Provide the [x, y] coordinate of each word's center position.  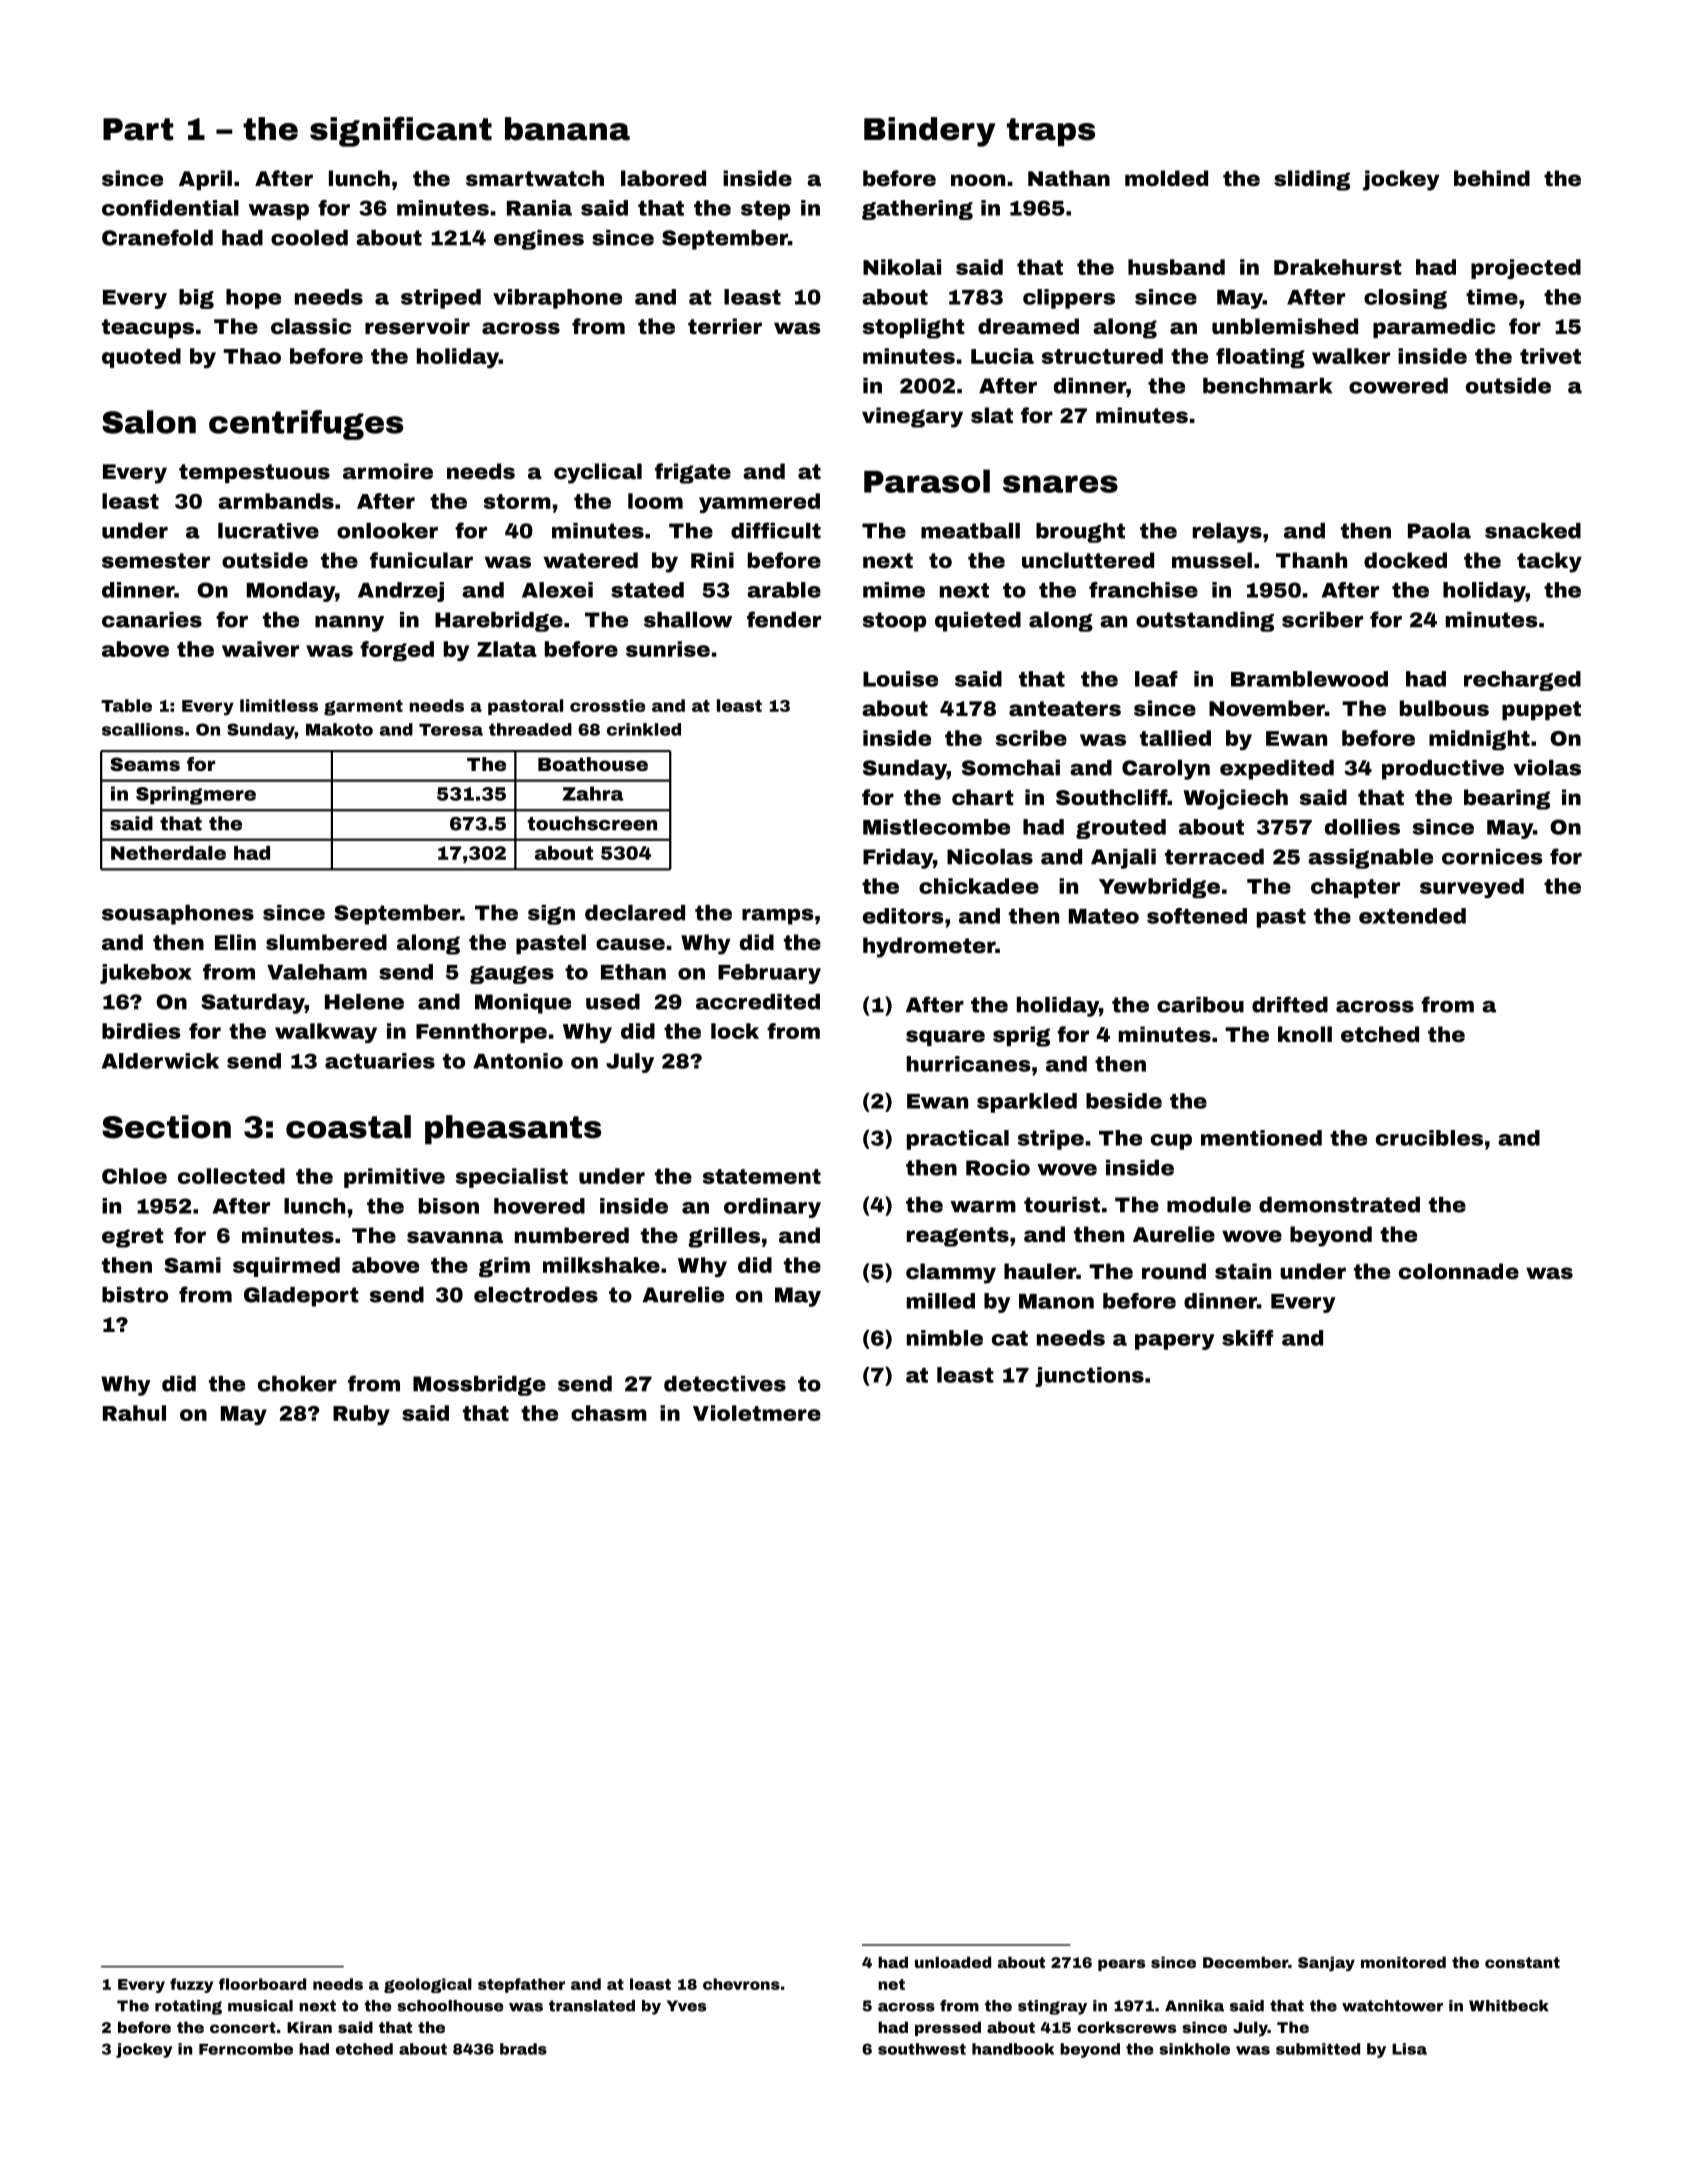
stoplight [914, 328]
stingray [1052, 2007]
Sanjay [1326, 1963]
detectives [725, 1384]
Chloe [134, 1176]
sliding [1312, 180]
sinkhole [1194, 2049]
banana [567, 129]
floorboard [262, 1984]
